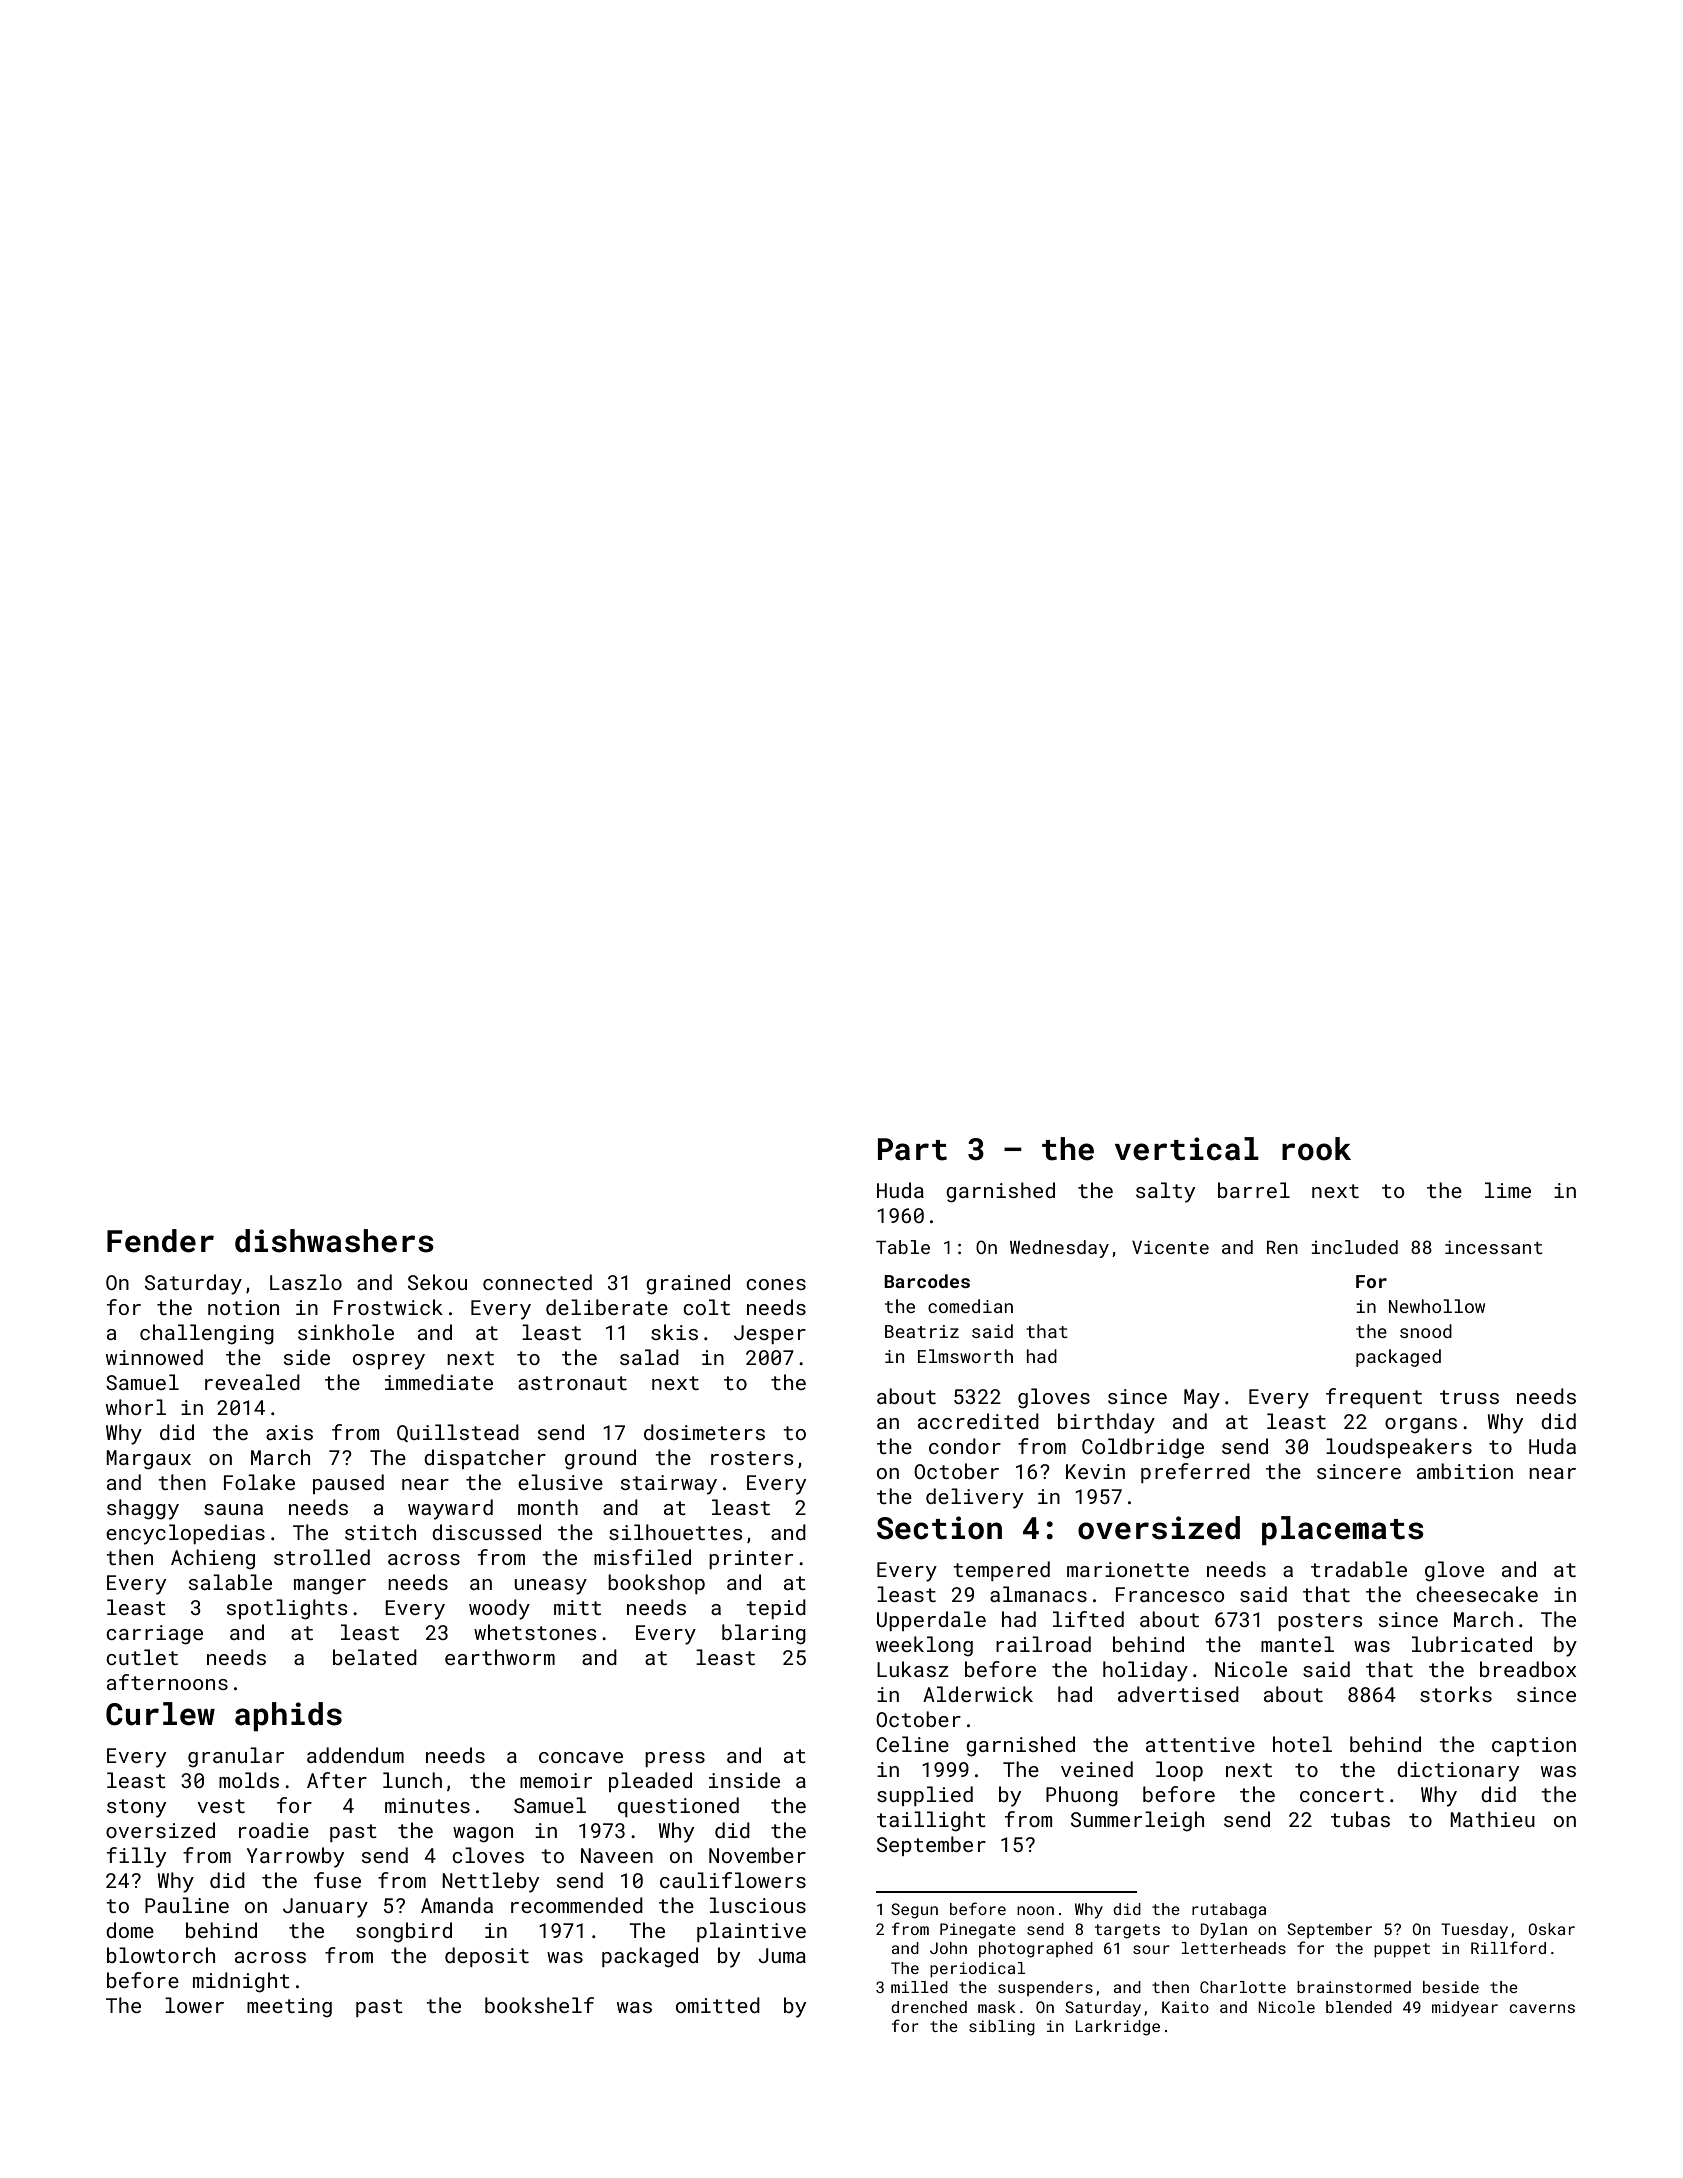  I want to click on Alderwick, so click(978, 1694).
